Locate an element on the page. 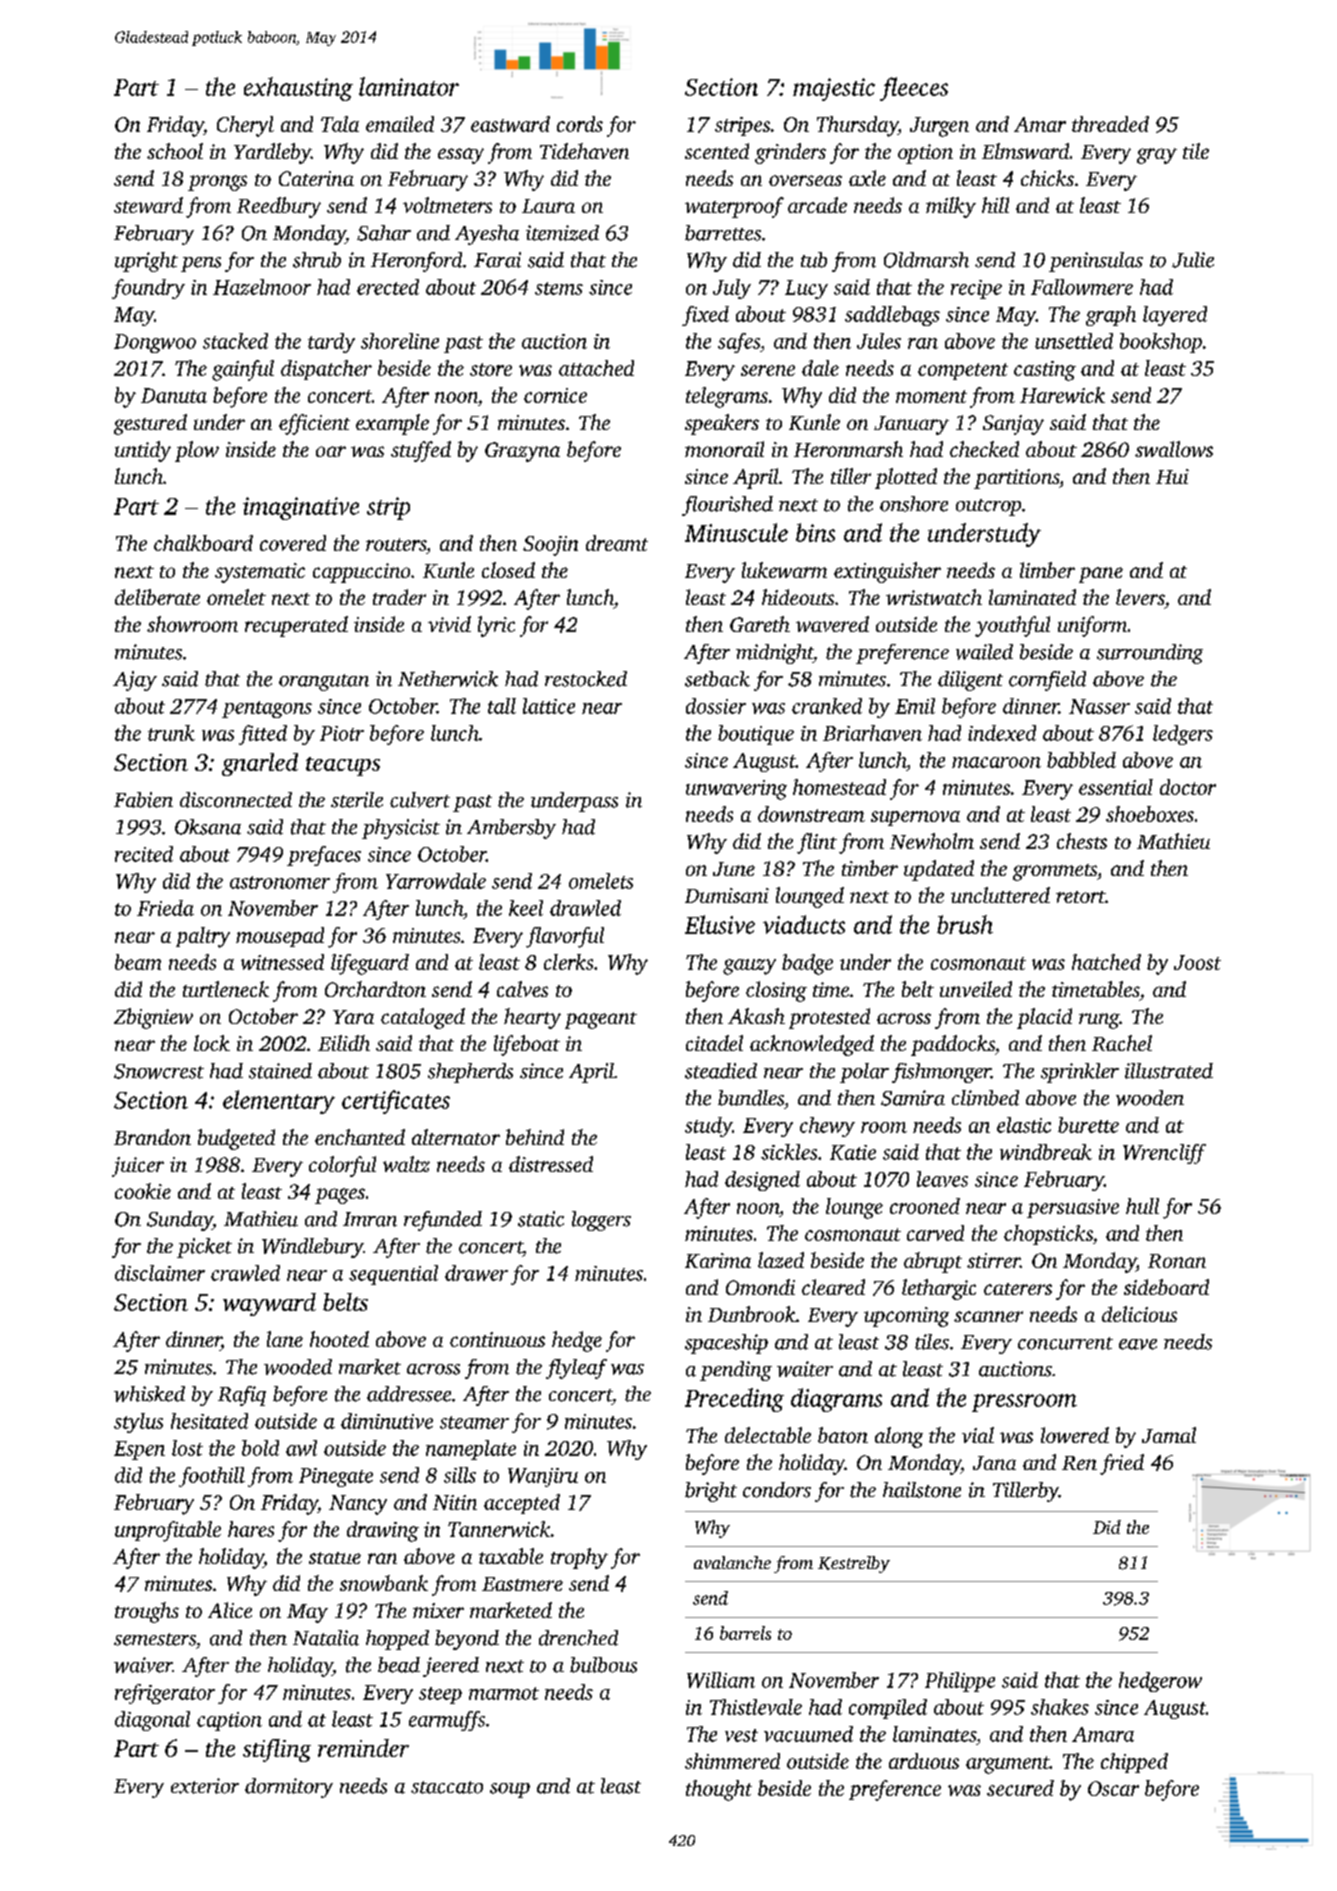  bead is located at coordinates (399, 1665).
